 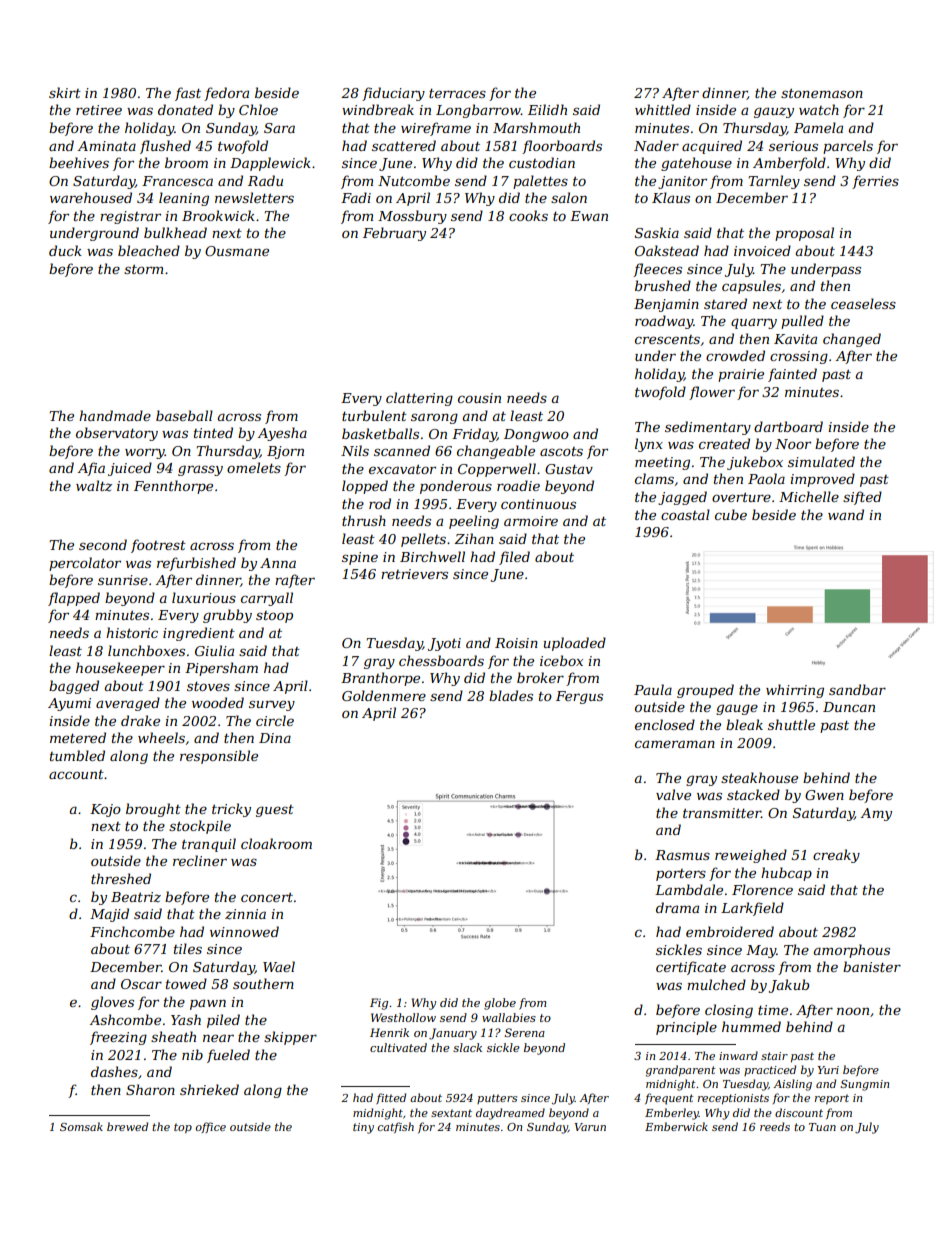 What do you see at coordinates (682, 182) in the document?
I see `janitor` at bounding box center [682, 182].
